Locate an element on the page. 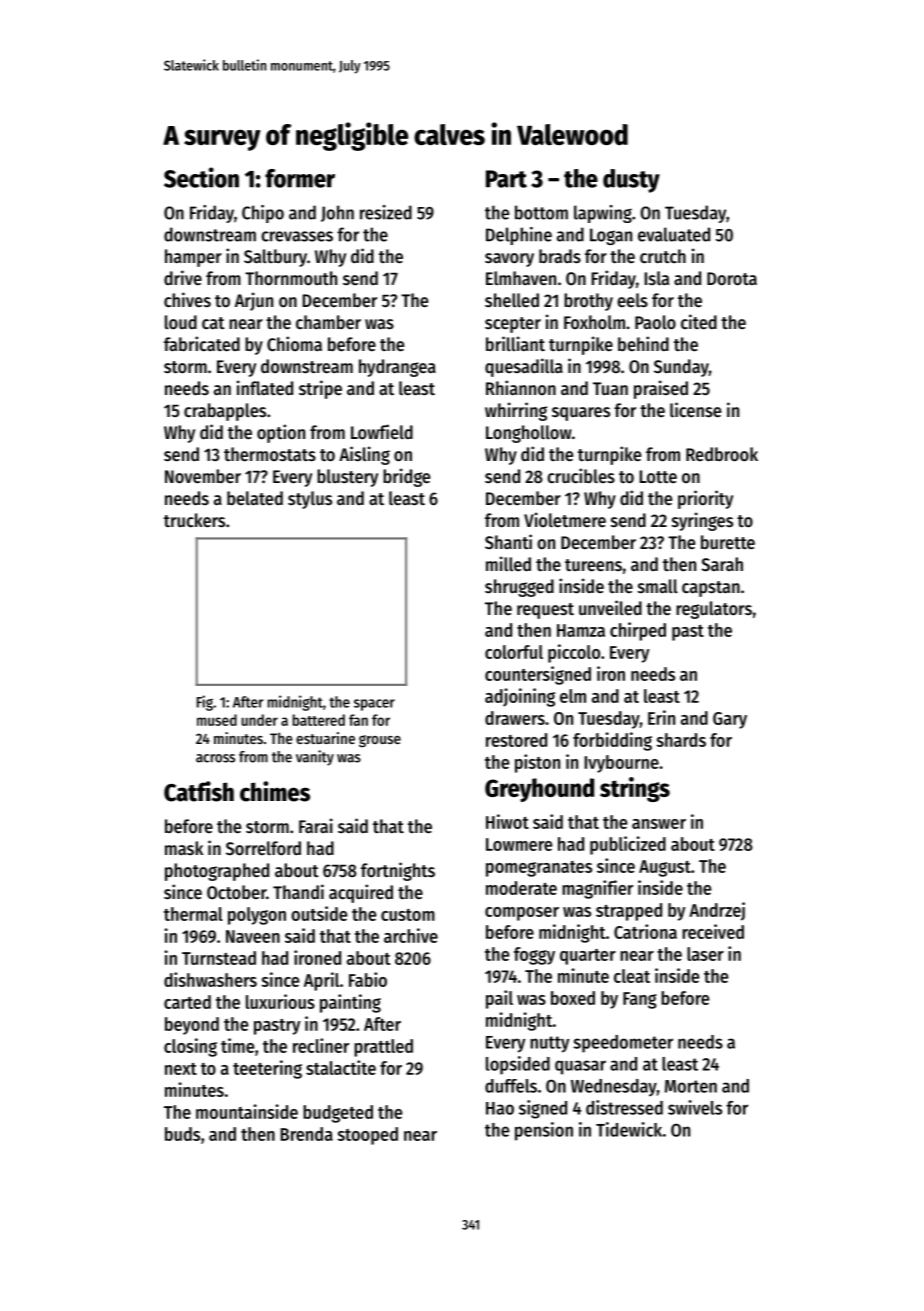  Dorota is located at coordinates (732, 278).
